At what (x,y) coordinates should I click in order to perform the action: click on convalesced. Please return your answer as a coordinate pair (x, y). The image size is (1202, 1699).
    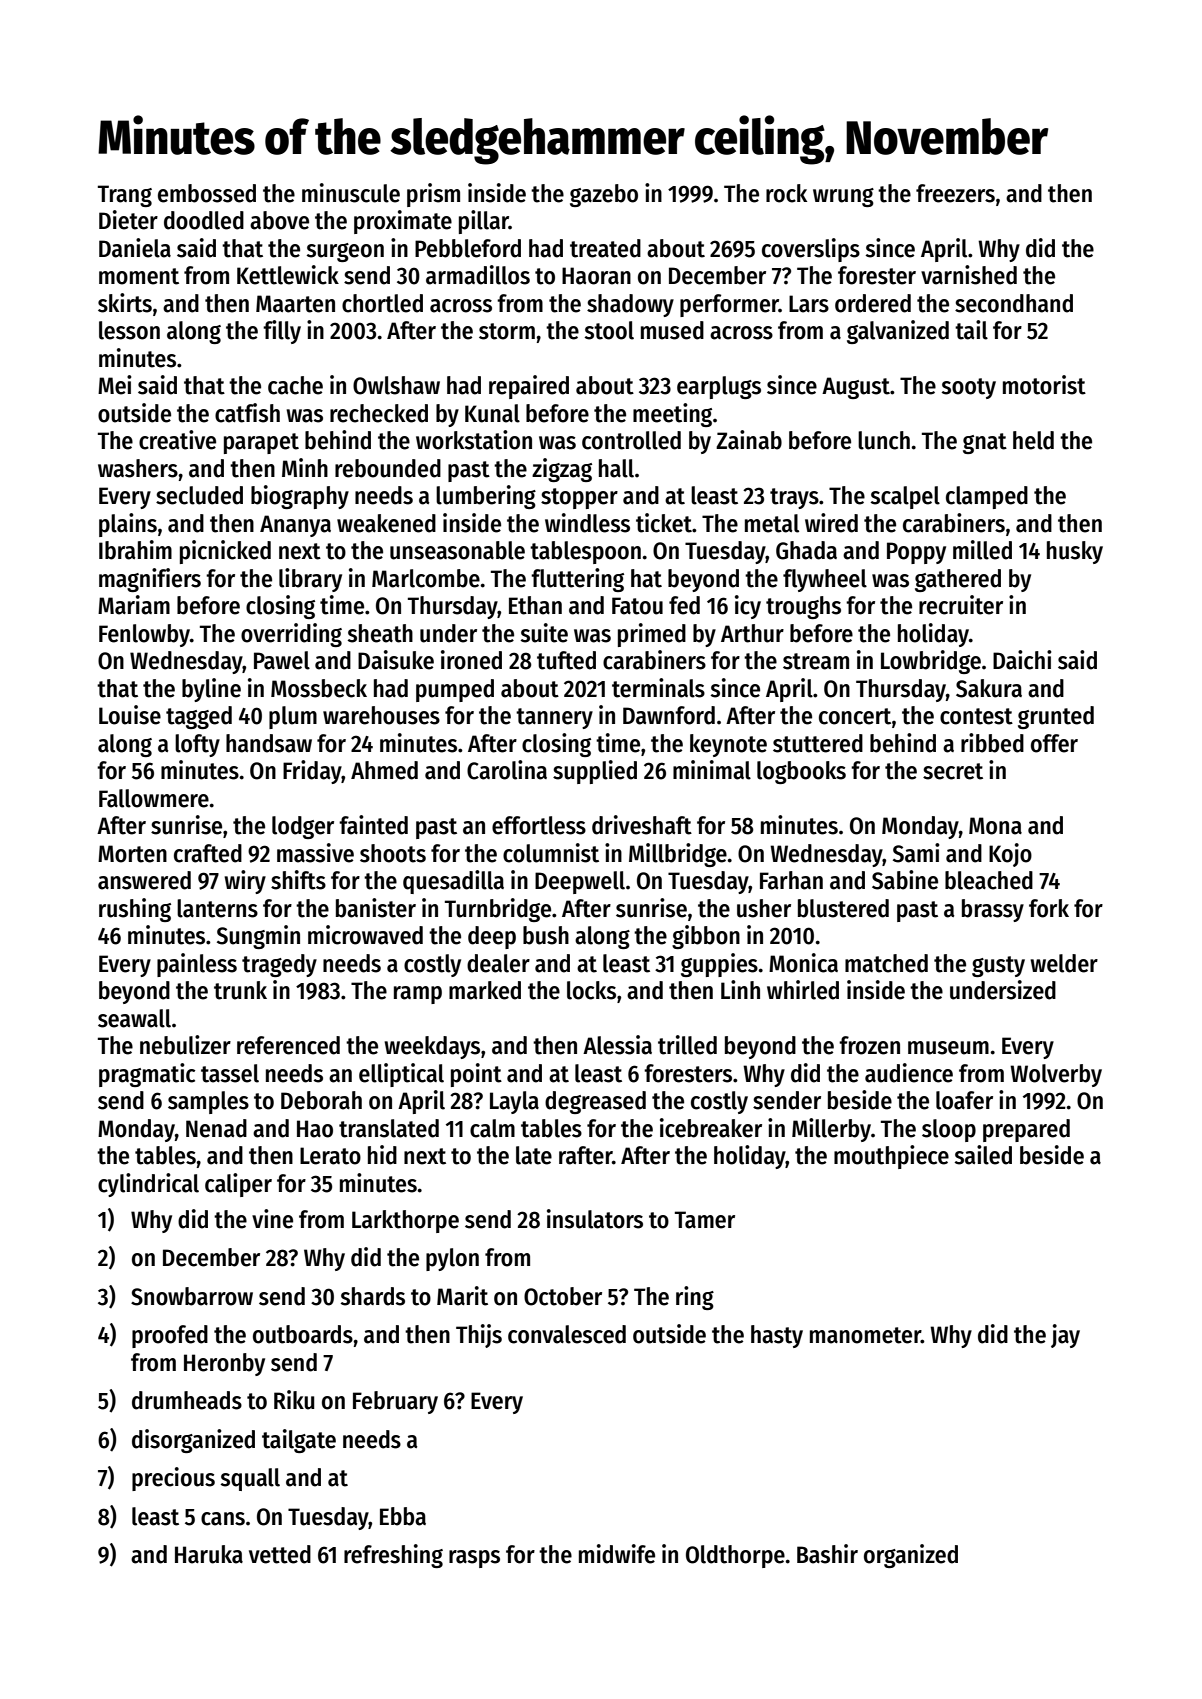
    Looking at the image, I should click on (567, 1334).
